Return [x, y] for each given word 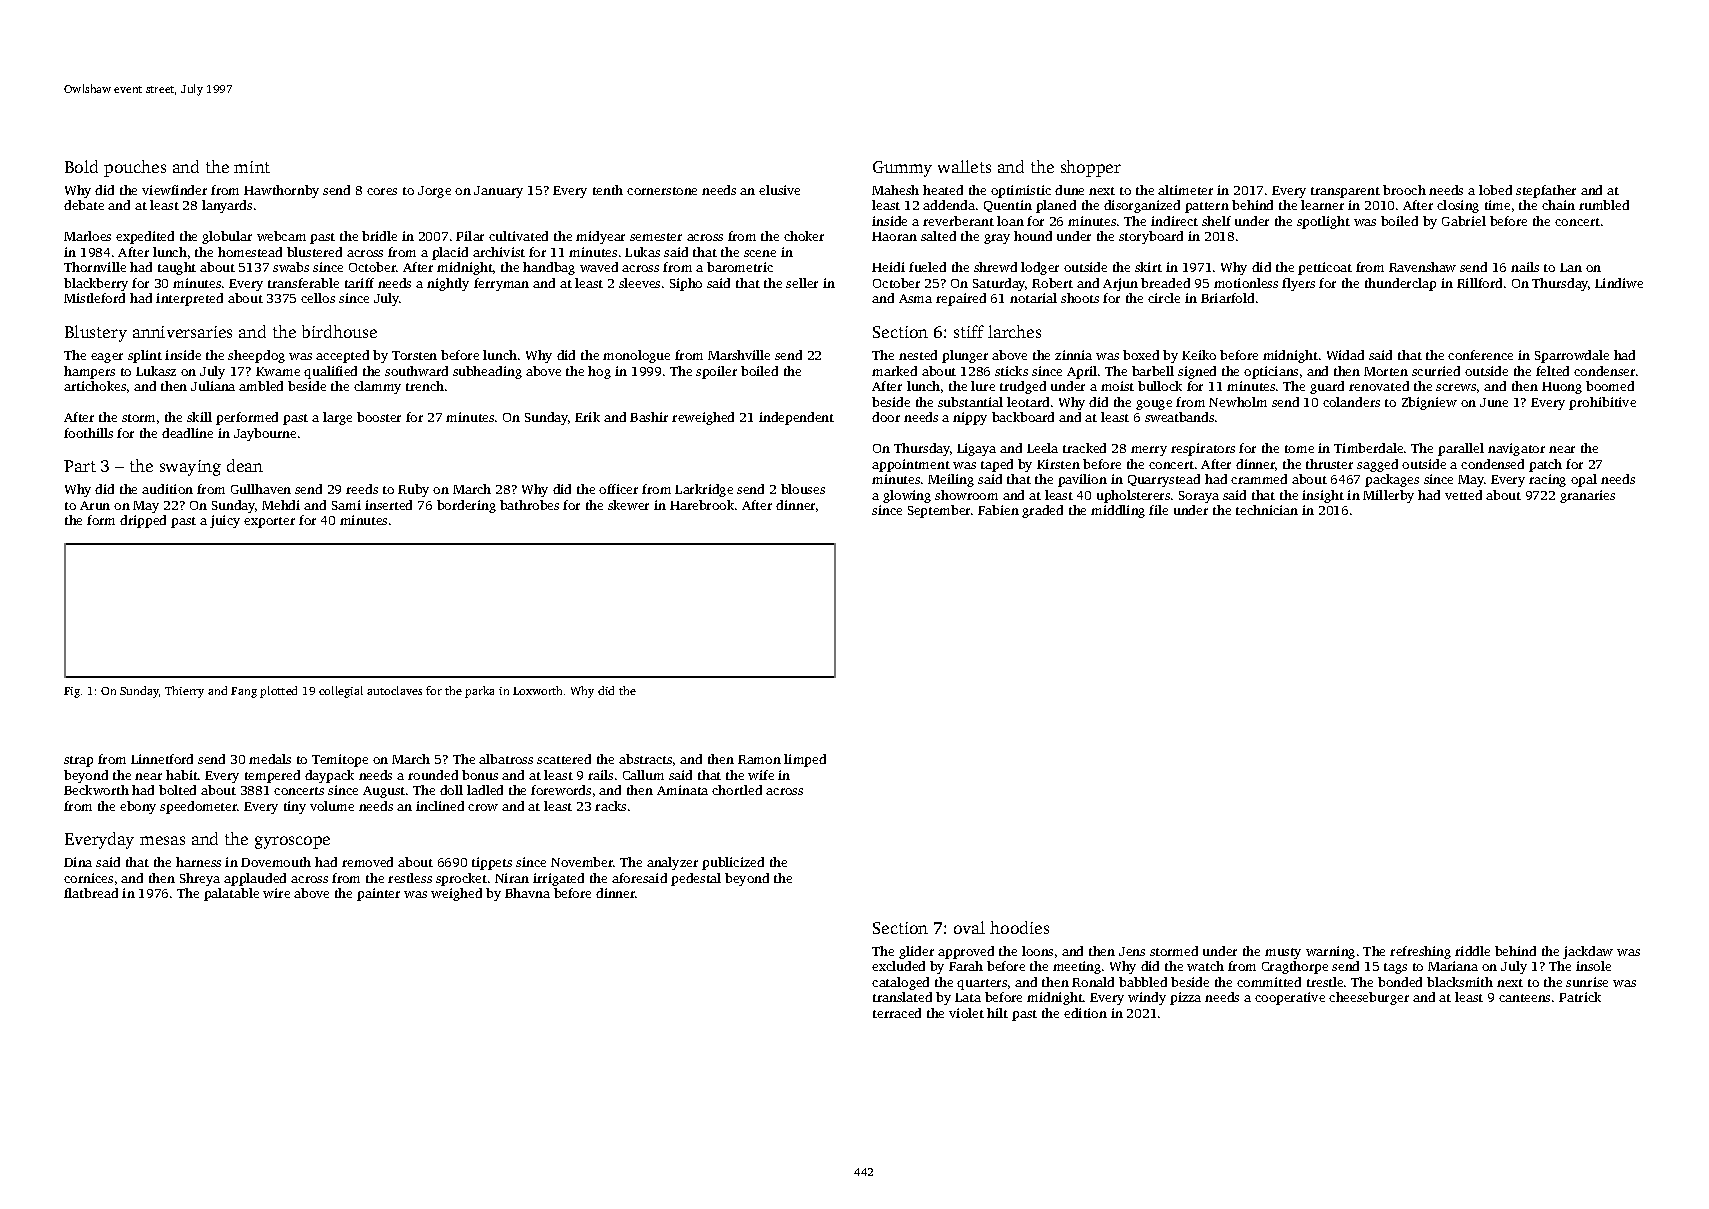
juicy [225, 521]
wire [276, 893]
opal [1584, 480]
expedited [145, 237]
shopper [1091, 168]
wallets [964, 166]
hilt [997, 1013]
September [939, 511]
